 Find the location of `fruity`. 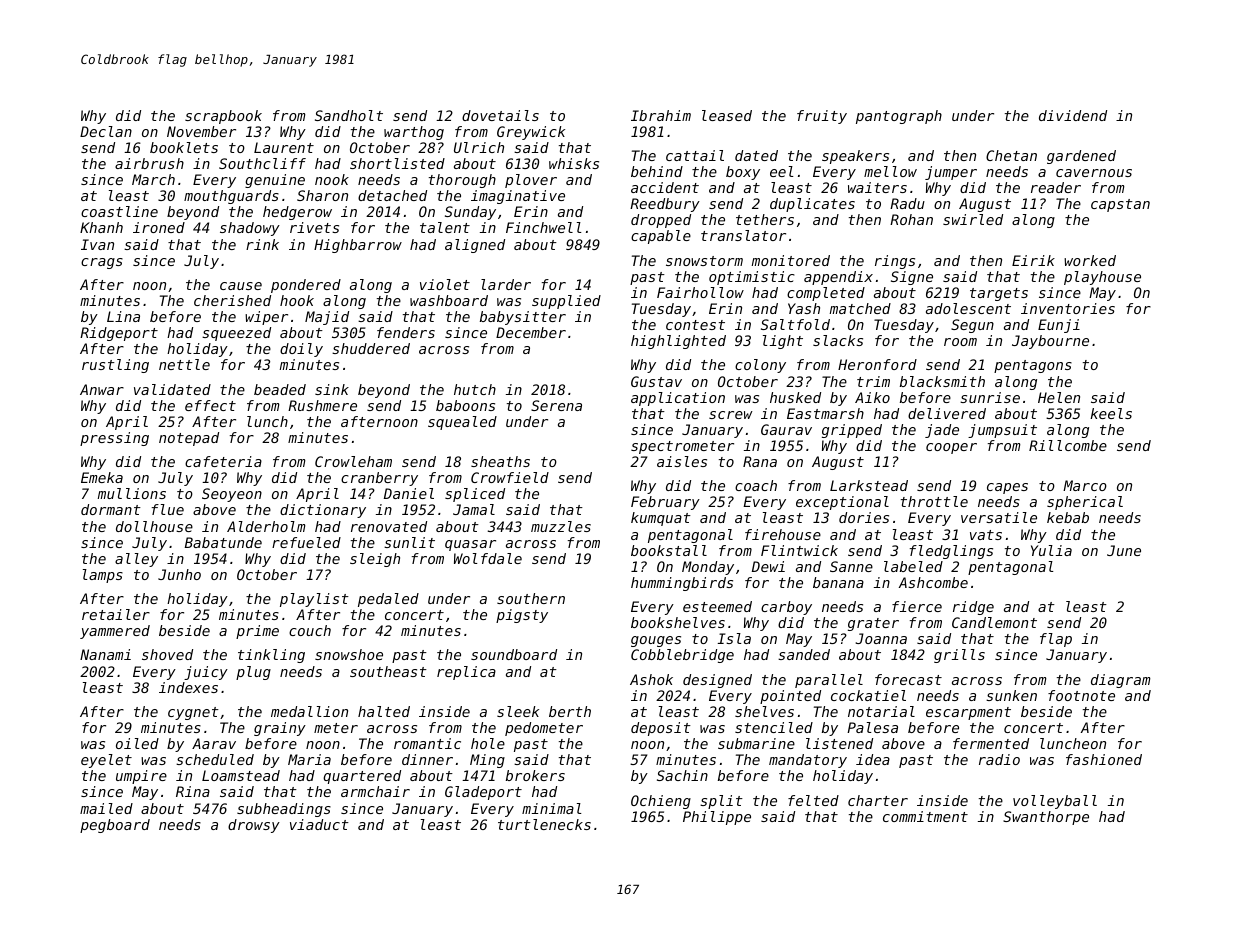

fruity is located at coordinates (822, 117).
